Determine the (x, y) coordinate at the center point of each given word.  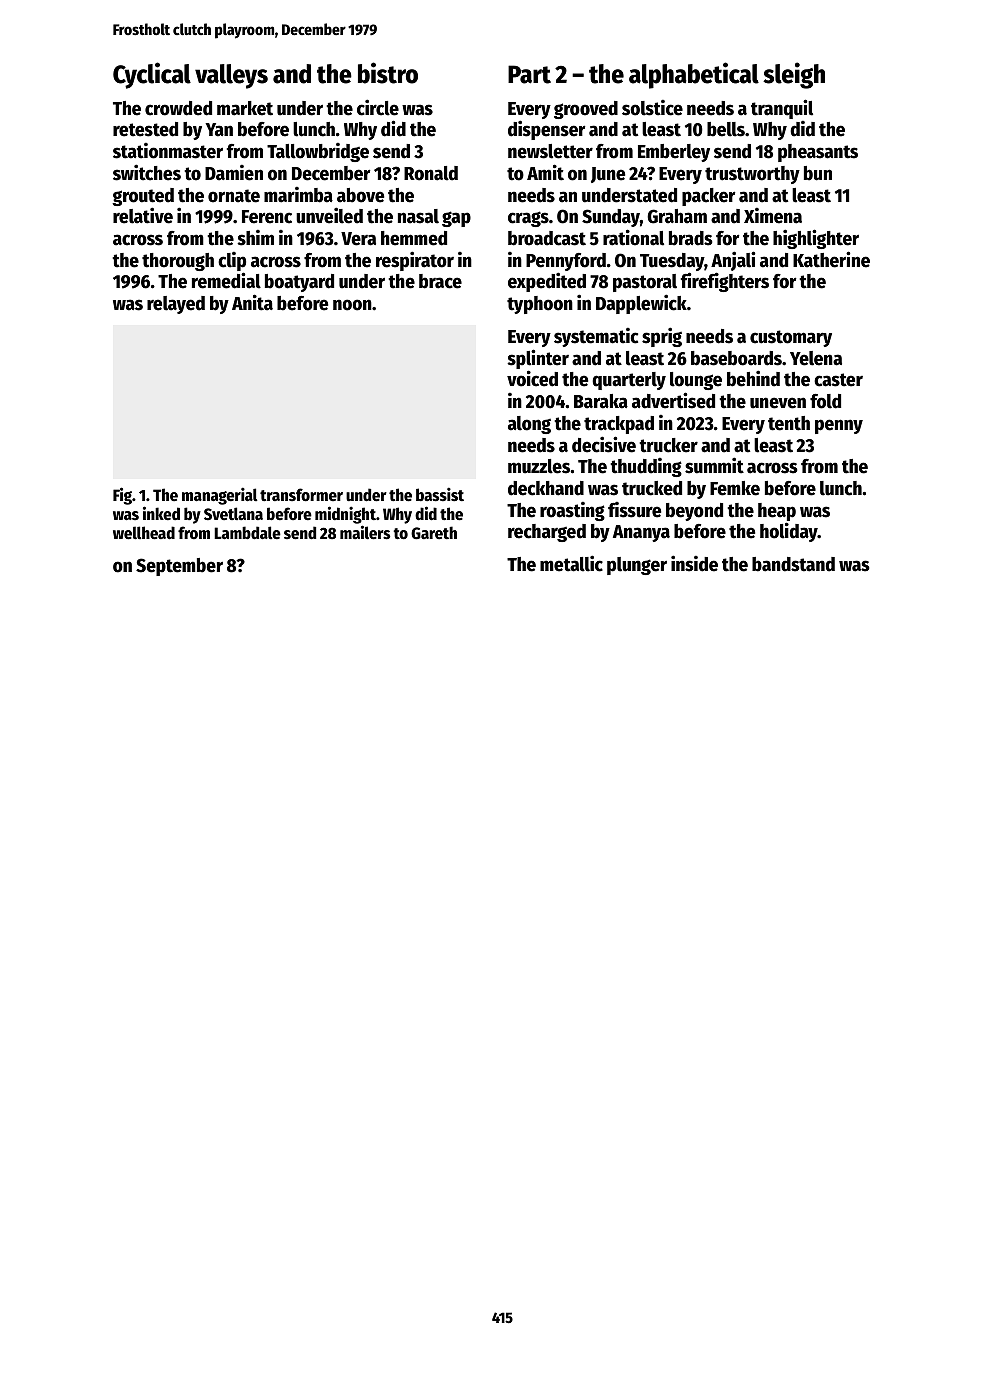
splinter (538, 359)
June (608, 175)
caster (838, 380)
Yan (219, 130)
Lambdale (247, 533)
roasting (572, 511)
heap (777, 513)
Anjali (733, 262)
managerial (220, 496)
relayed (176, 305)
